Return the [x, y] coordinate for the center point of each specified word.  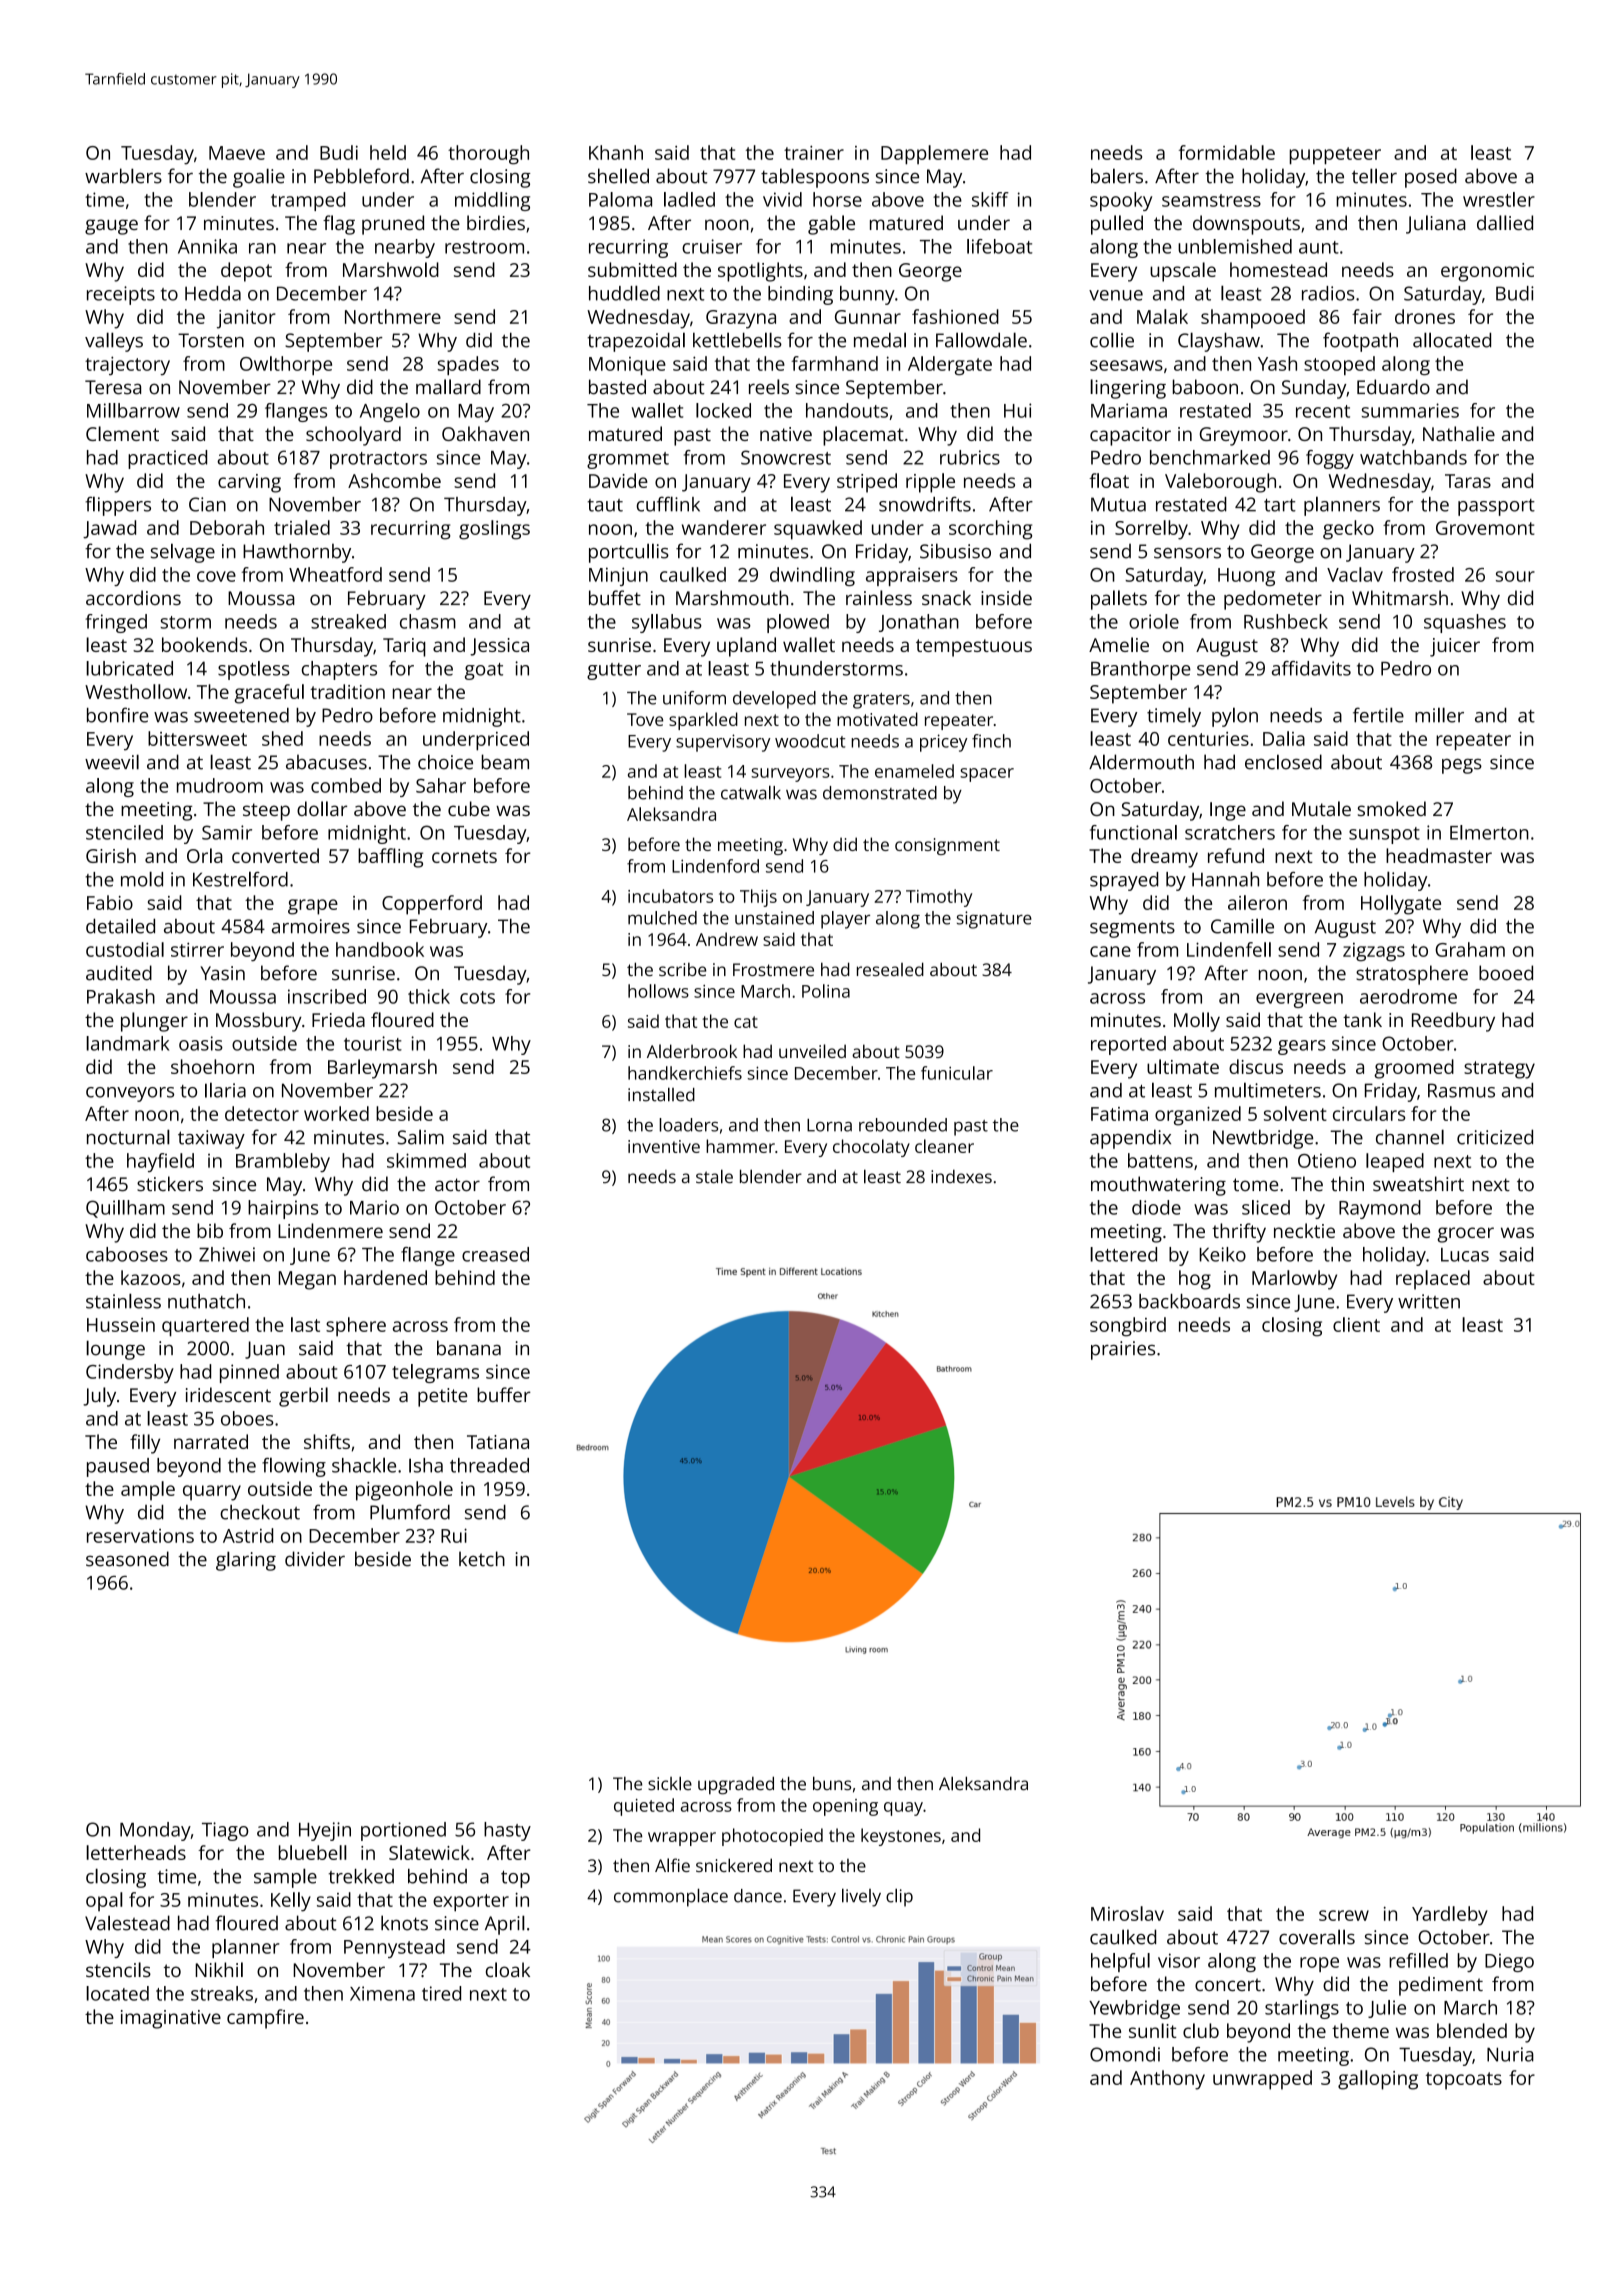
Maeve [237, 153]
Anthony [1167, 2080]
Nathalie [1459, 433]
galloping [1378, 2080]
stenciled [124, 832]
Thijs [758, 898]
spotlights [760, 272]
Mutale [1321, 808]
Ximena [382, 1993]
